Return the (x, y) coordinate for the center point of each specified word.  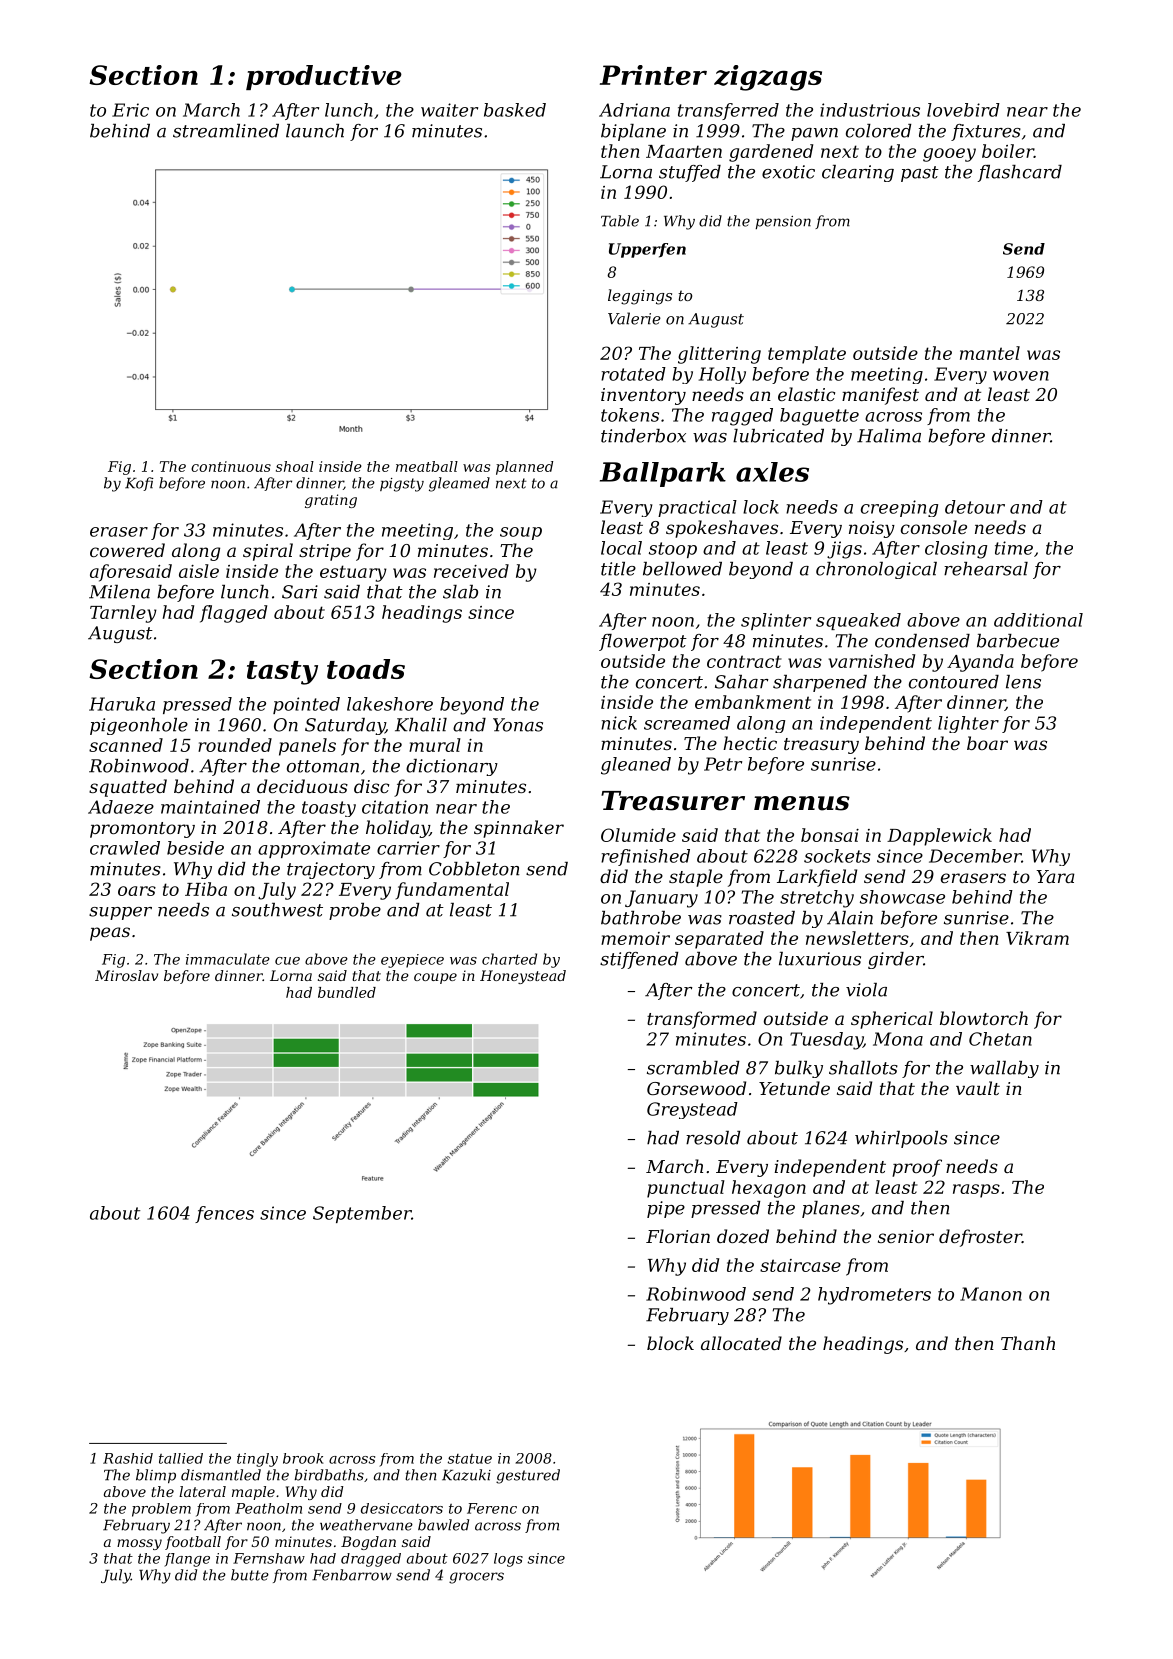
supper (120, 913)
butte (250, 1575)
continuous (231, 466)
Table (620, 221)
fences (224, 1214)
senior (906, 1236)
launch (315, 131)
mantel (990, 353)
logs (508, 1560)
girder (895, 960)
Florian (678, 1236)
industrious (870, 110)
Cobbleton (474, 869)
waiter (449, 110)
